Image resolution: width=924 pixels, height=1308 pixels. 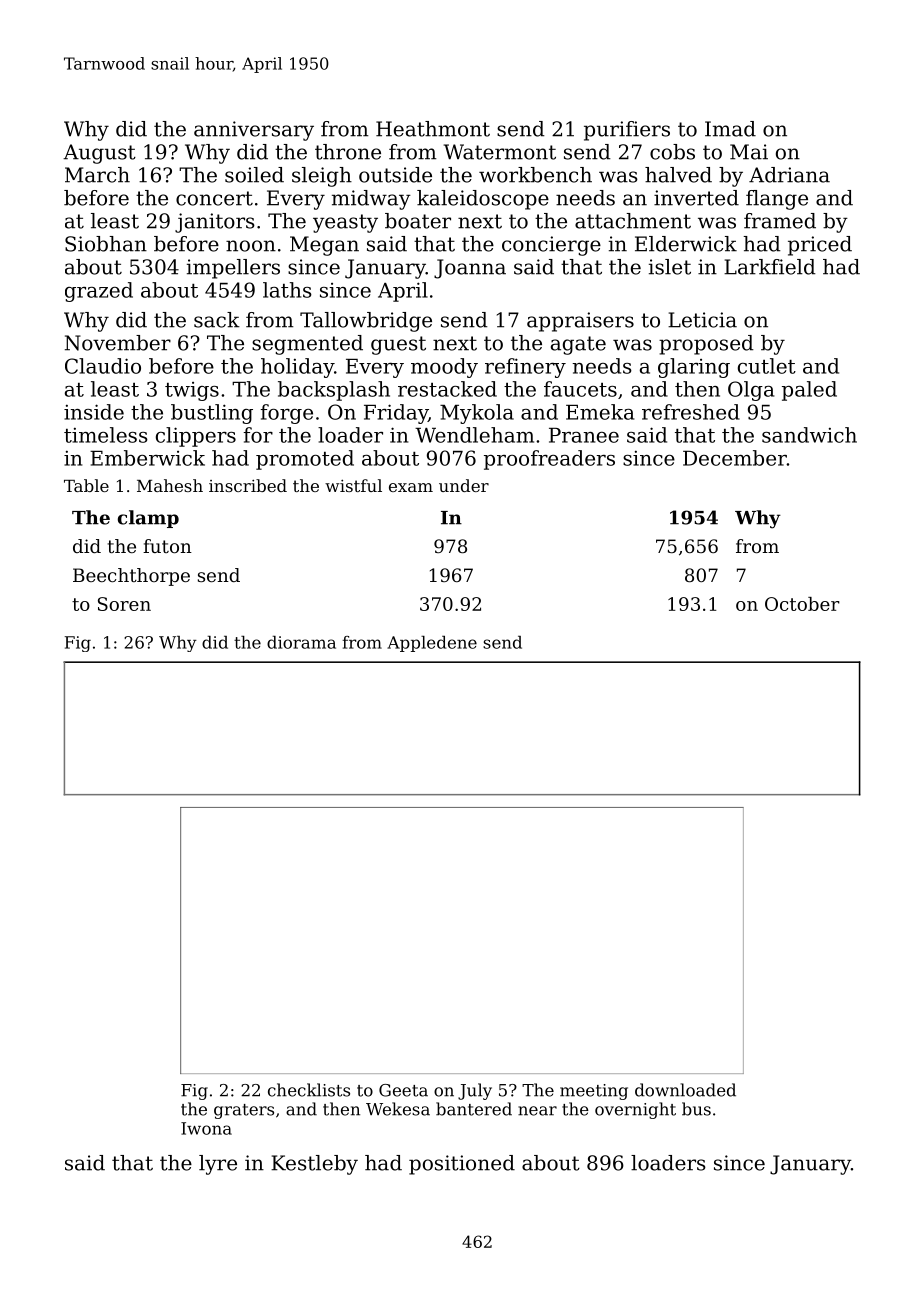 I want to click on concert, so click(x=214, y=198).
